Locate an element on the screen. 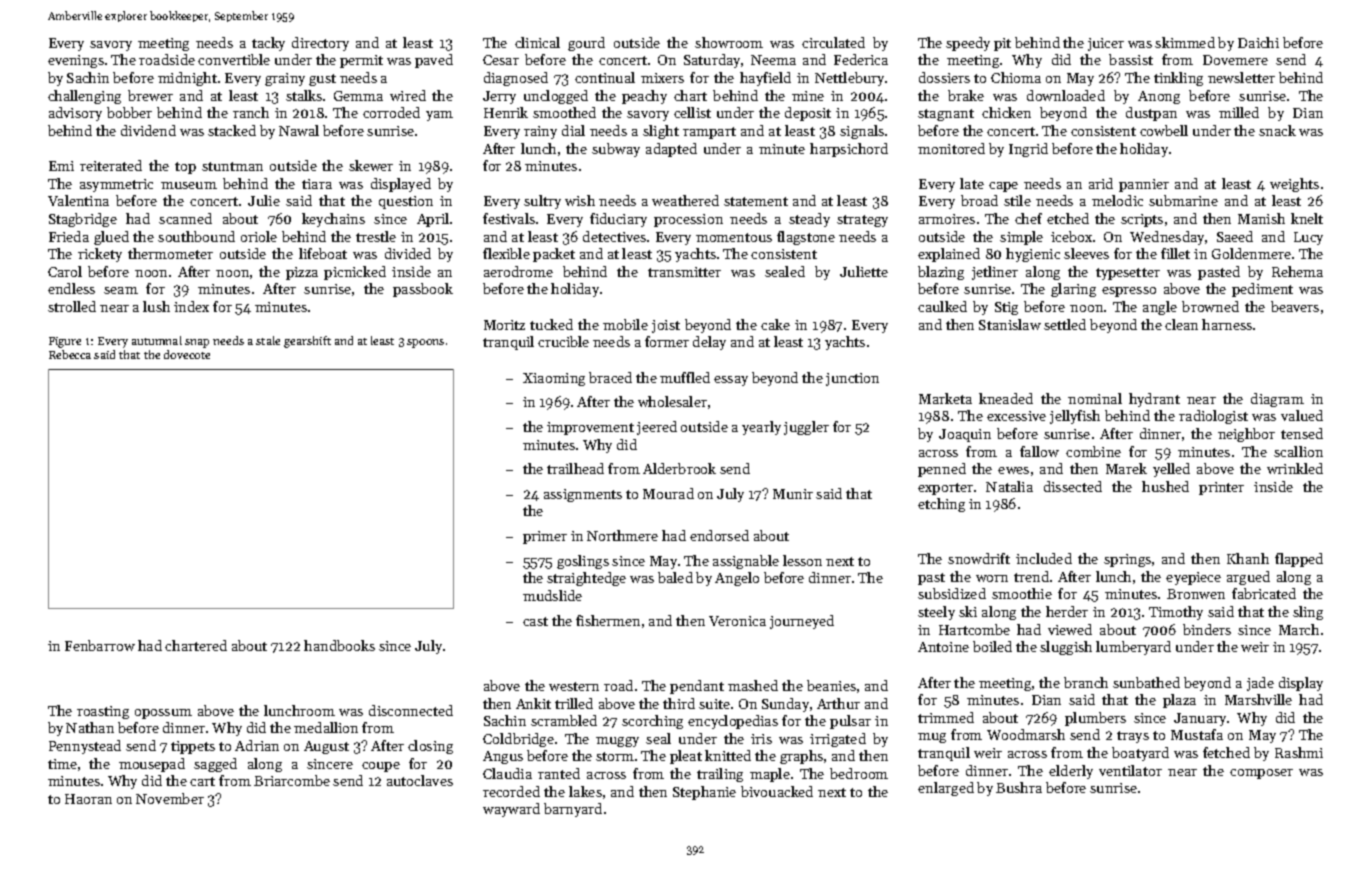 The width and height of the screenshot is (1372, 887). Fenbarrow is located at coordinates (100, 645).
